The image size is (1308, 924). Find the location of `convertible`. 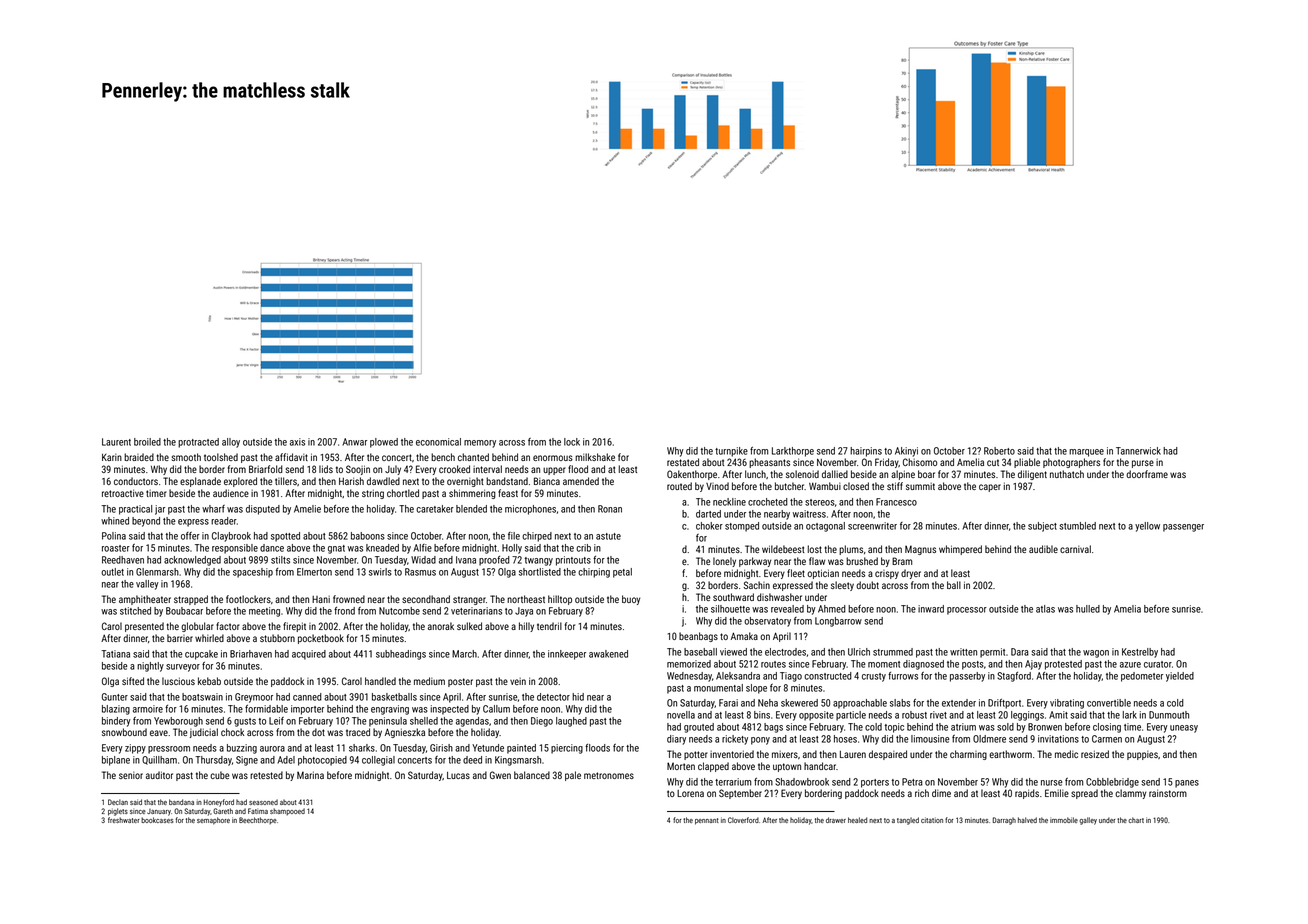

convertible is located at coordinates (1109, 703).
